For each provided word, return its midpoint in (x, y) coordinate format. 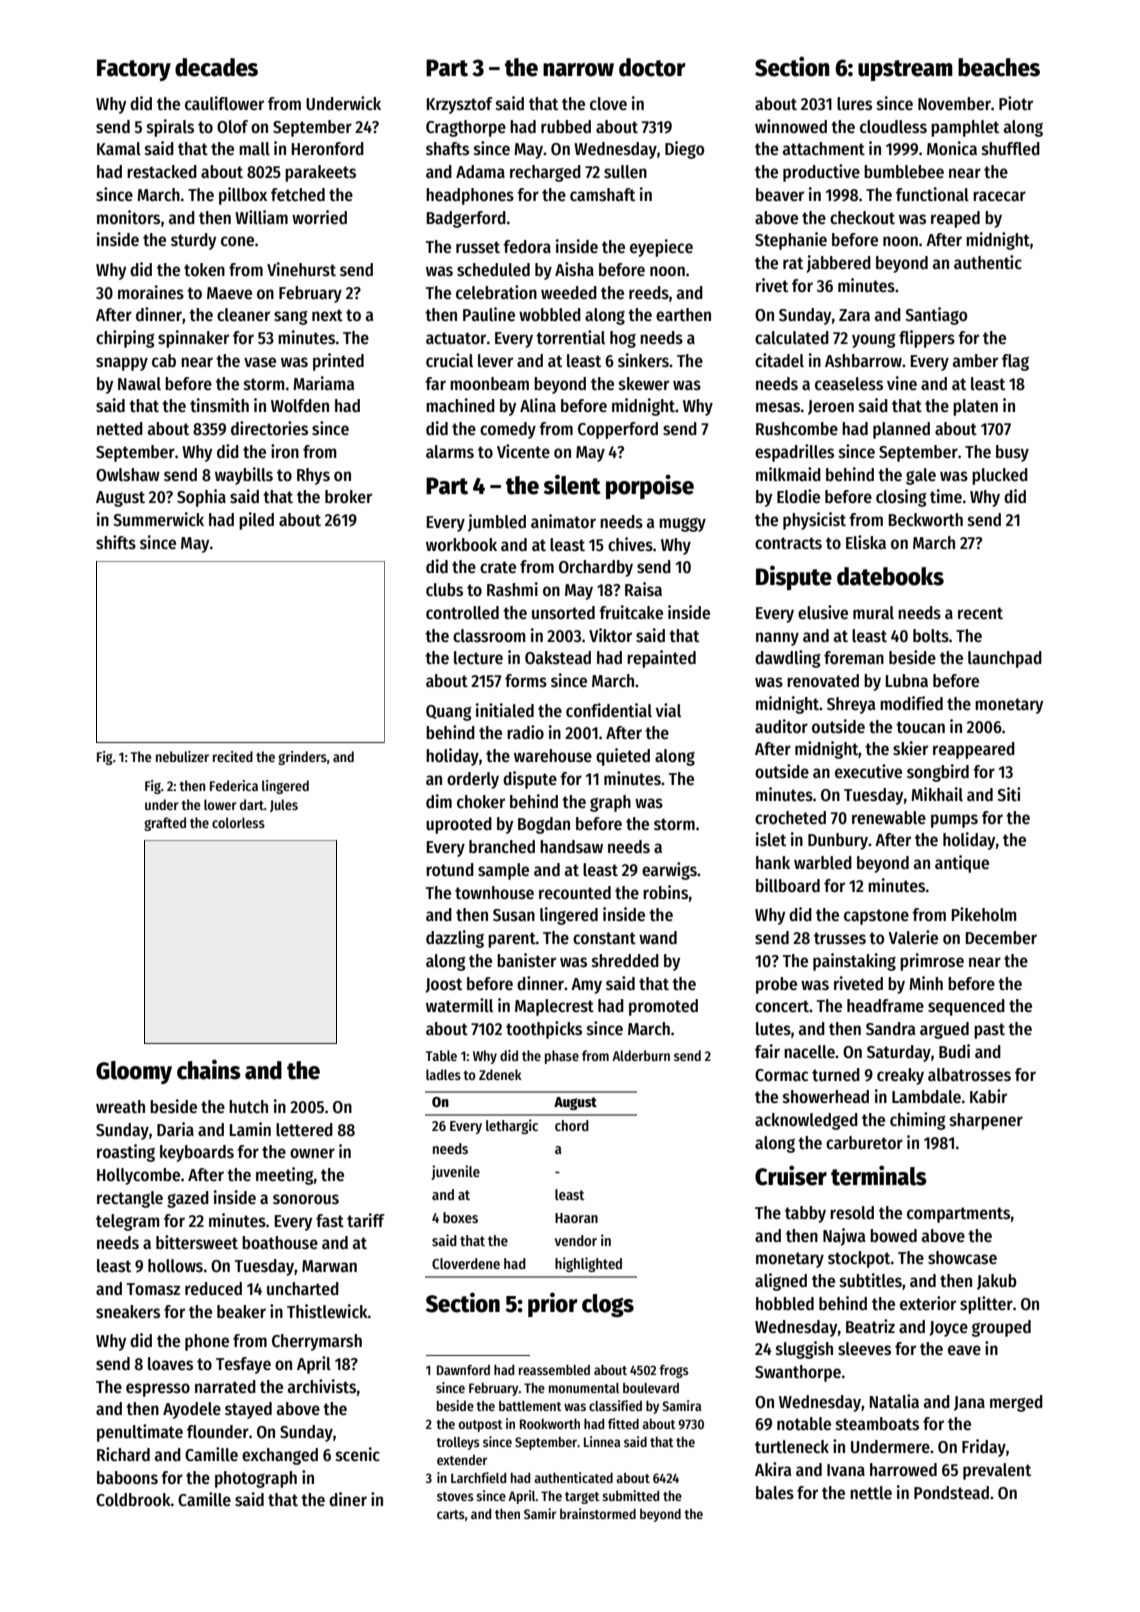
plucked (1000, 476)
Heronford (328, 149)
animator (563, 521)
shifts (116, 542)
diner (348, 1499)
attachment (824, 149)
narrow (578, 70)
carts (451, 1514)
